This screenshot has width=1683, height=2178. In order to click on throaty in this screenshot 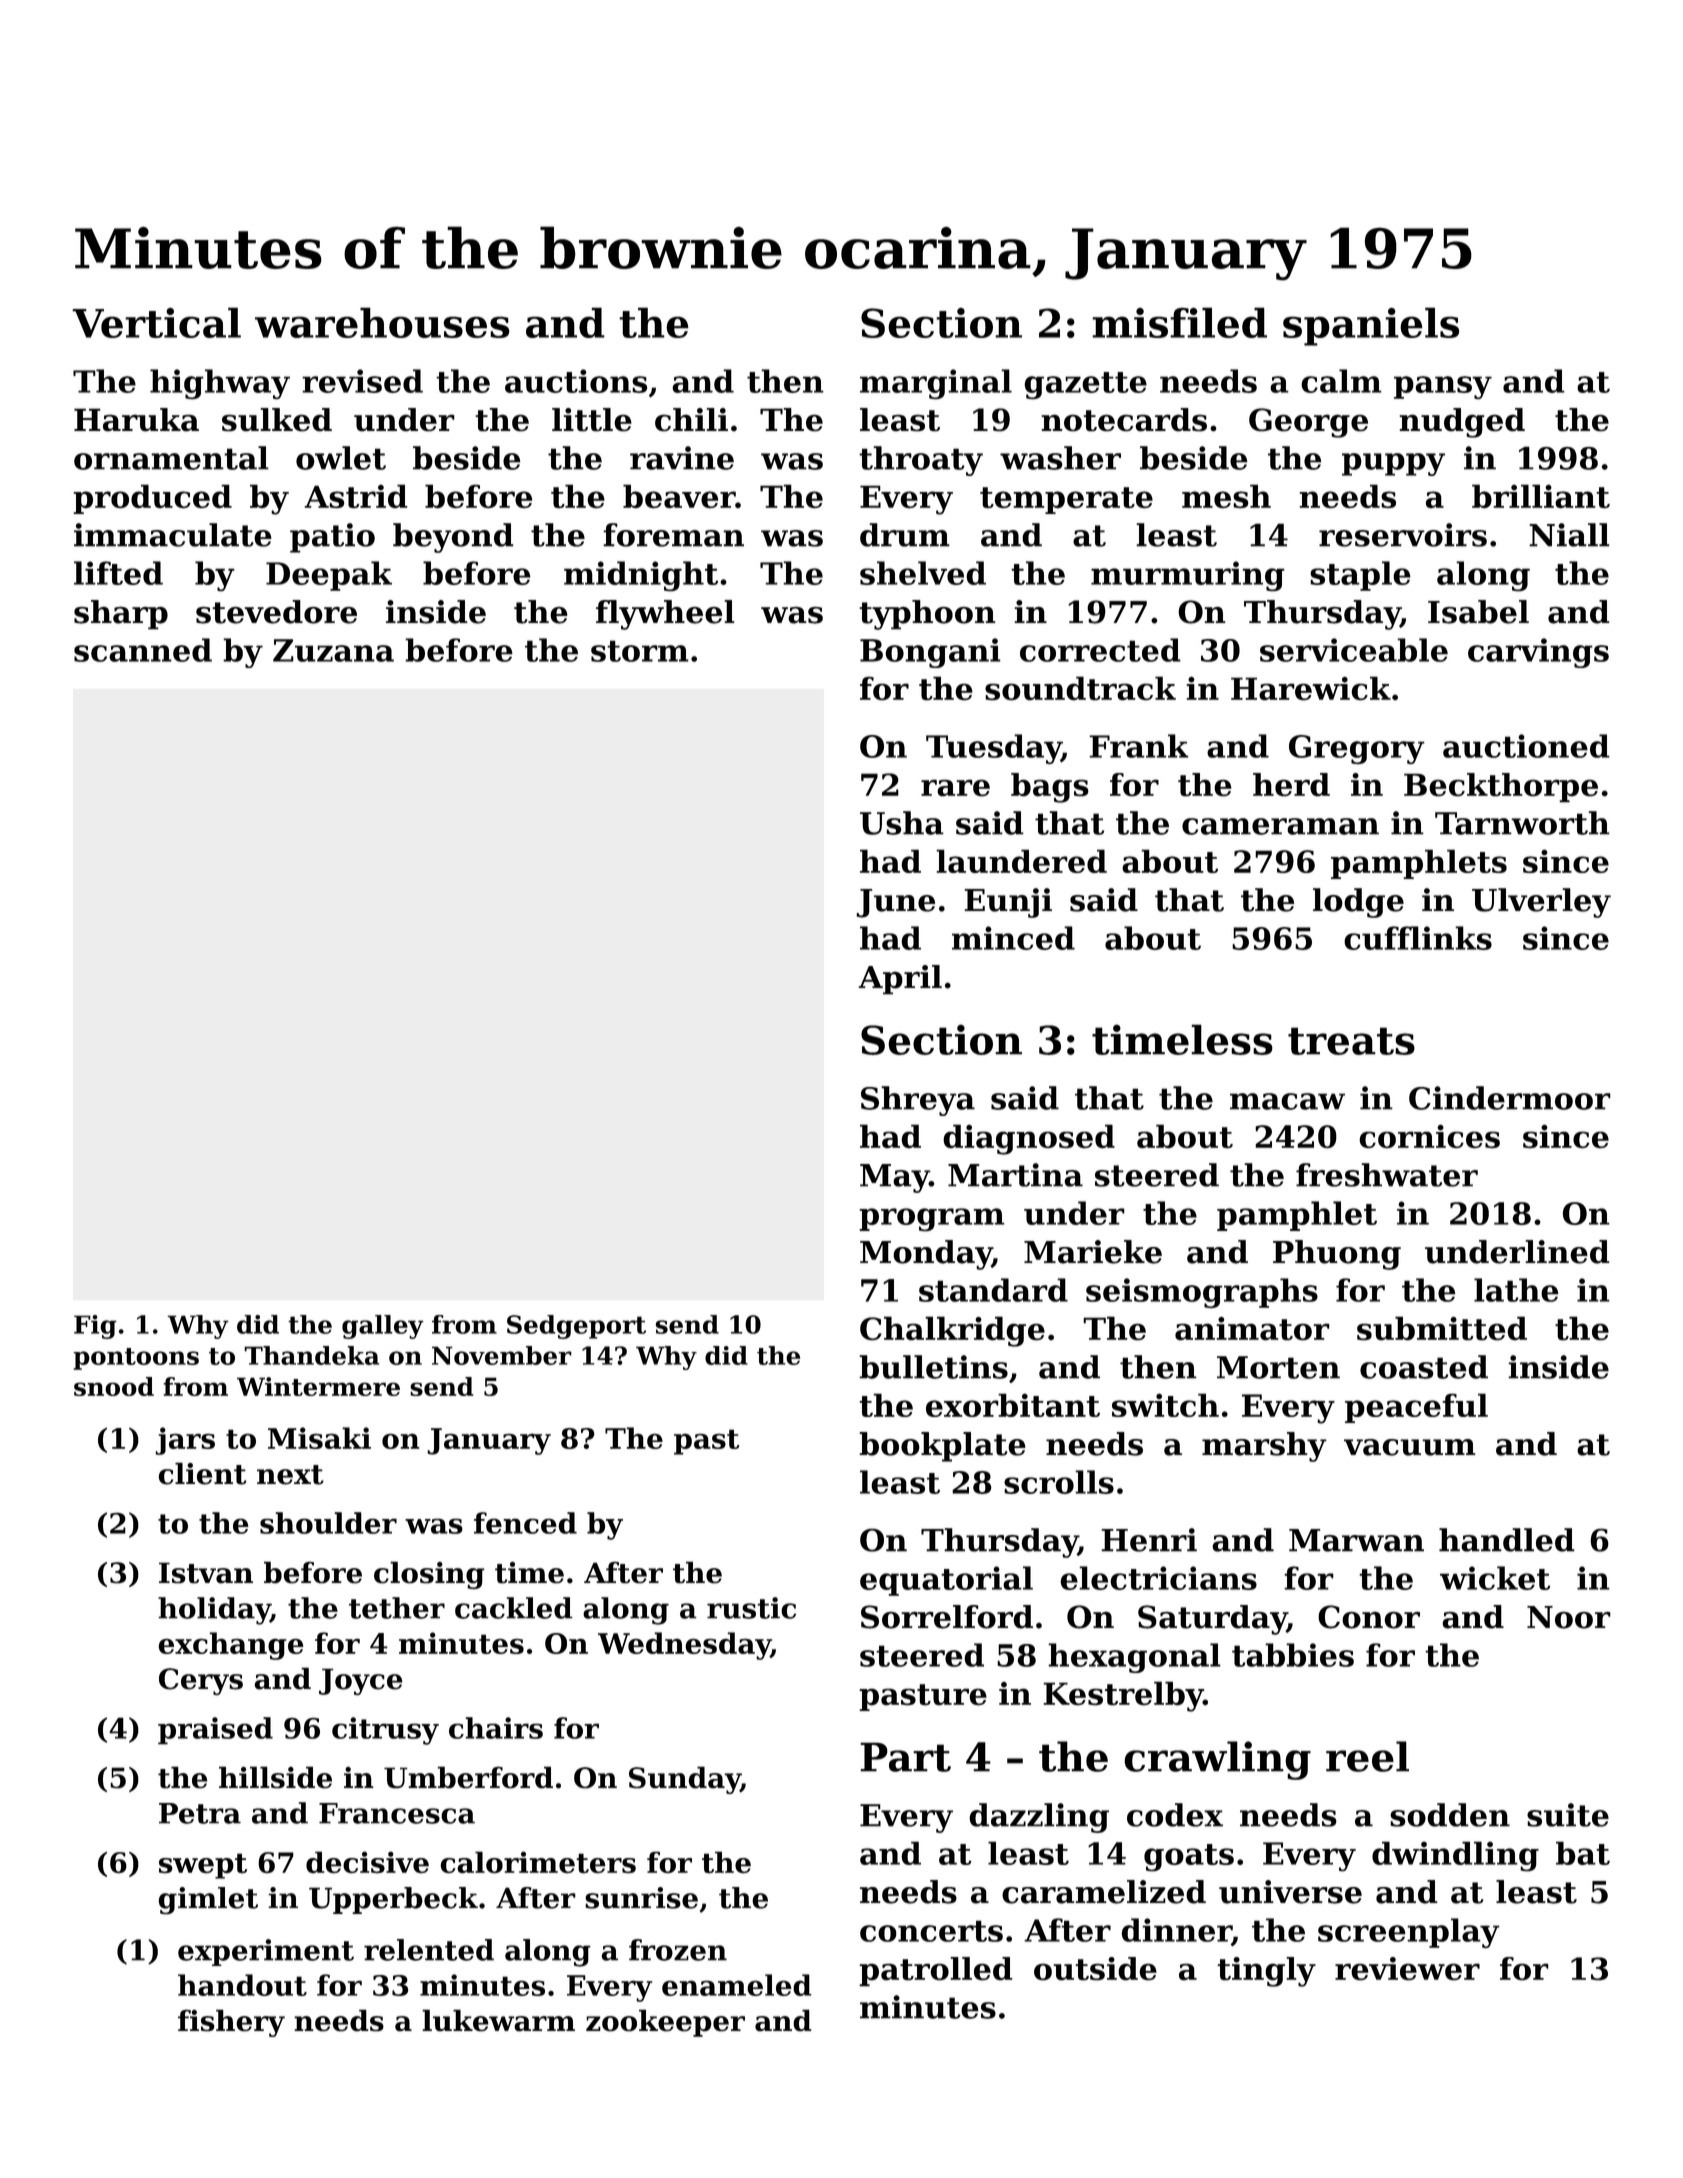, I will do `click(921, 461)`.
